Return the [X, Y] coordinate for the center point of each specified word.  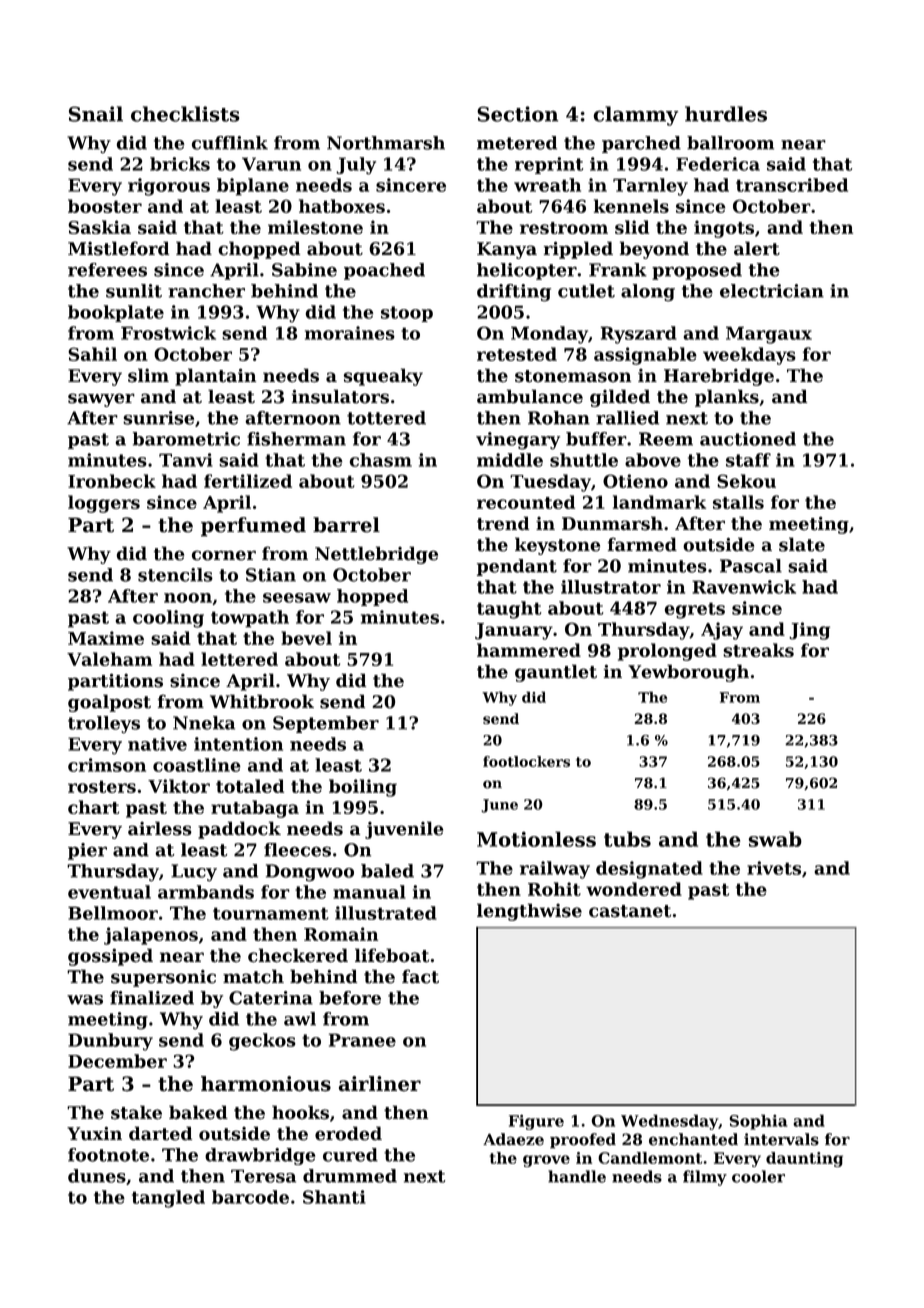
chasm [381, 460]
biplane [253, 187]
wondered [634, 889]
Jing [809, 631]
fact [420, 976]
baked [198, 1112]
